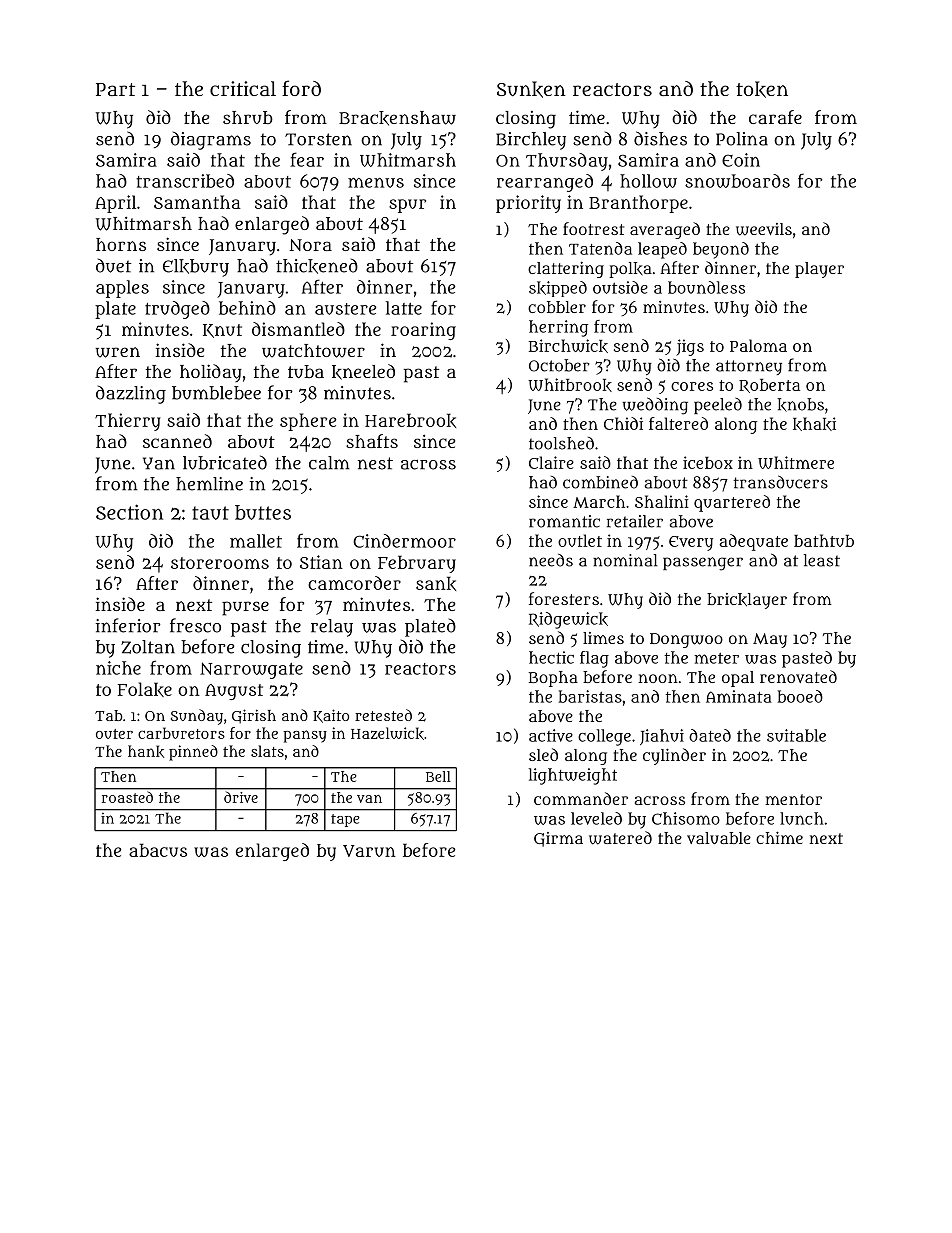 The image size is (952, 1233). Describe the element at coordinates (528, 204) in the screenshot. I see `priority` at that location.
